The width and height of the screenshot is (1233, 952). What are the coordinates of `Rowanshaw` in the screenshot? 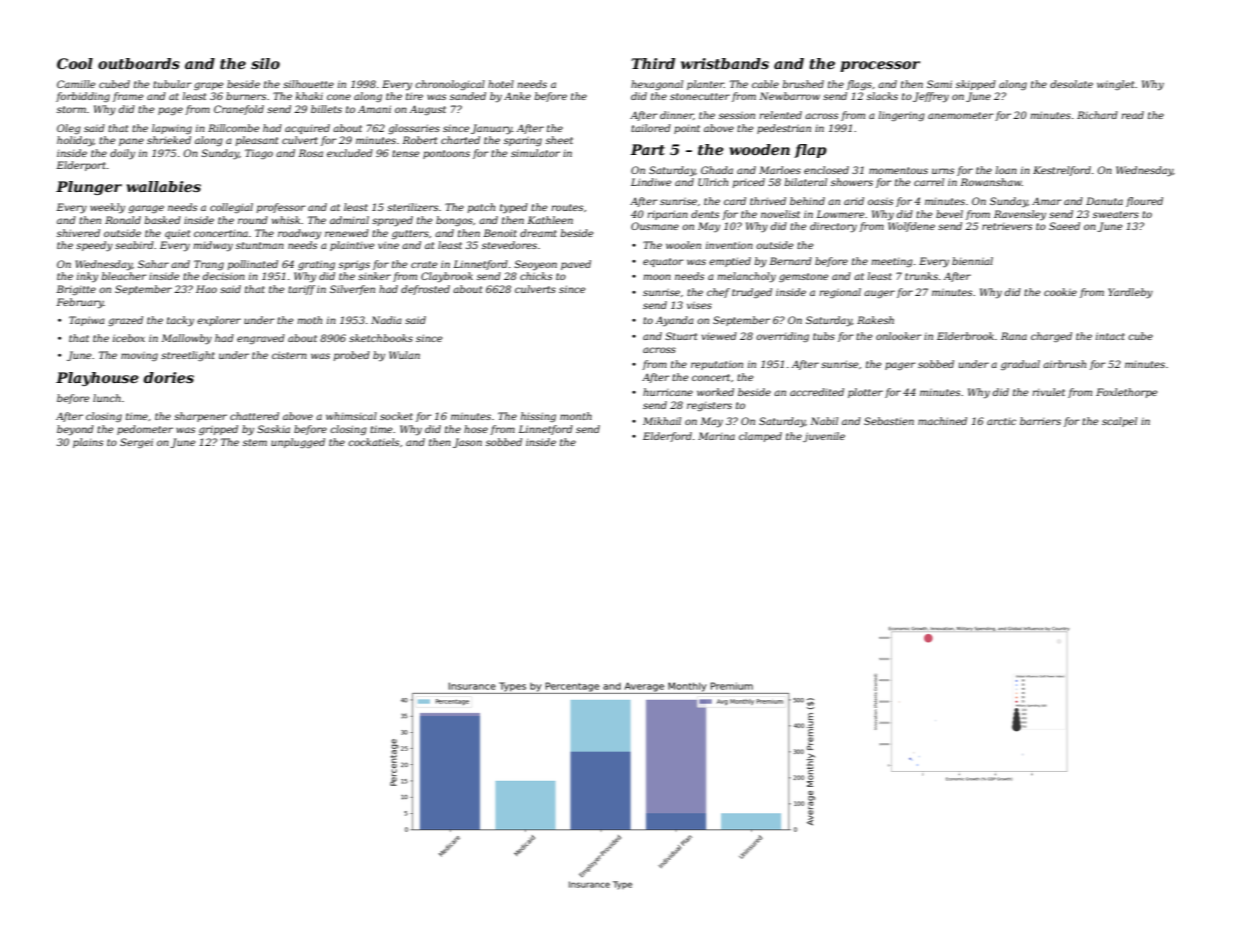 It's located at (991, 182).
